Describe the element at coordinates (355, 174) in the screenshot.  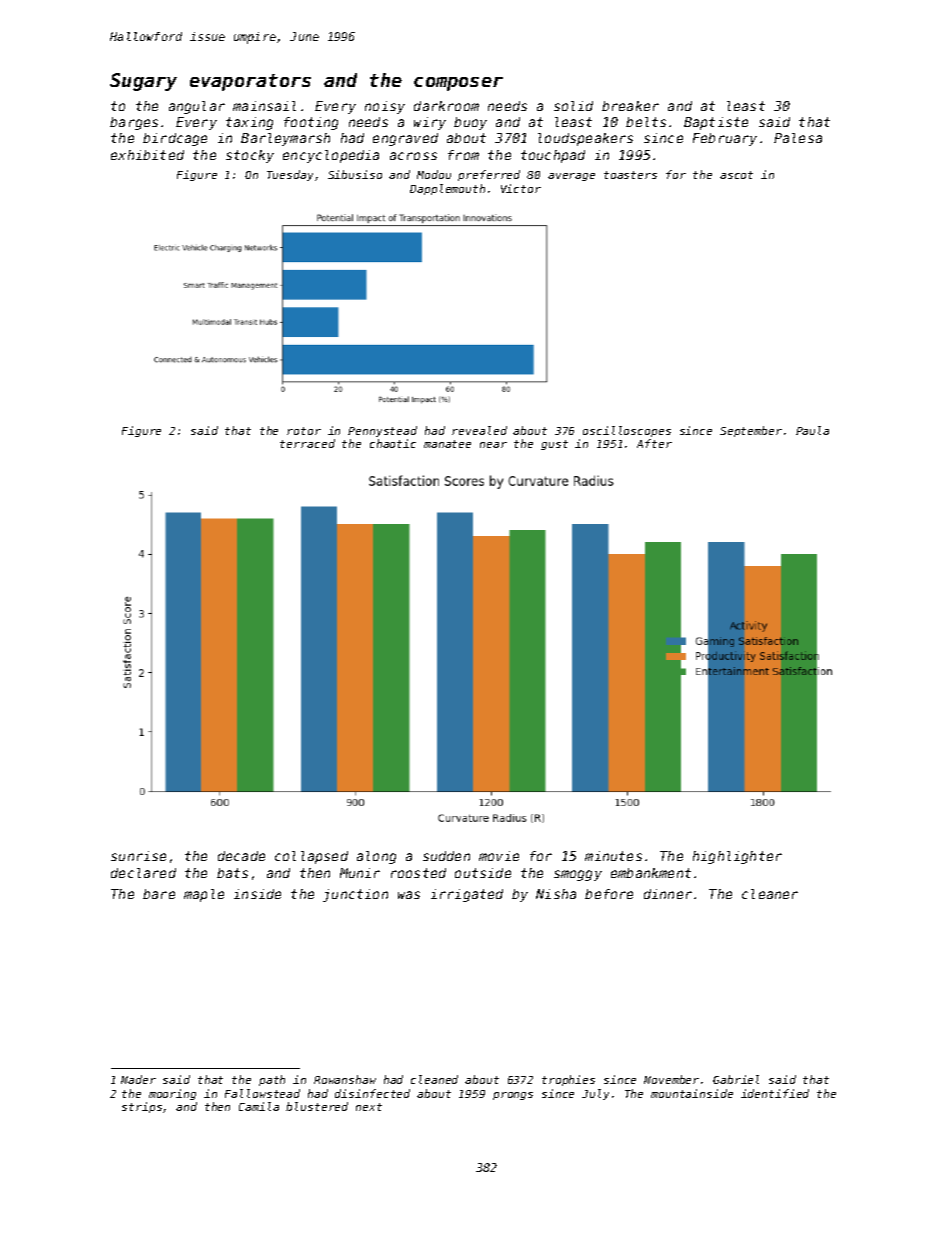
I see `Sibusiso` at that location.
